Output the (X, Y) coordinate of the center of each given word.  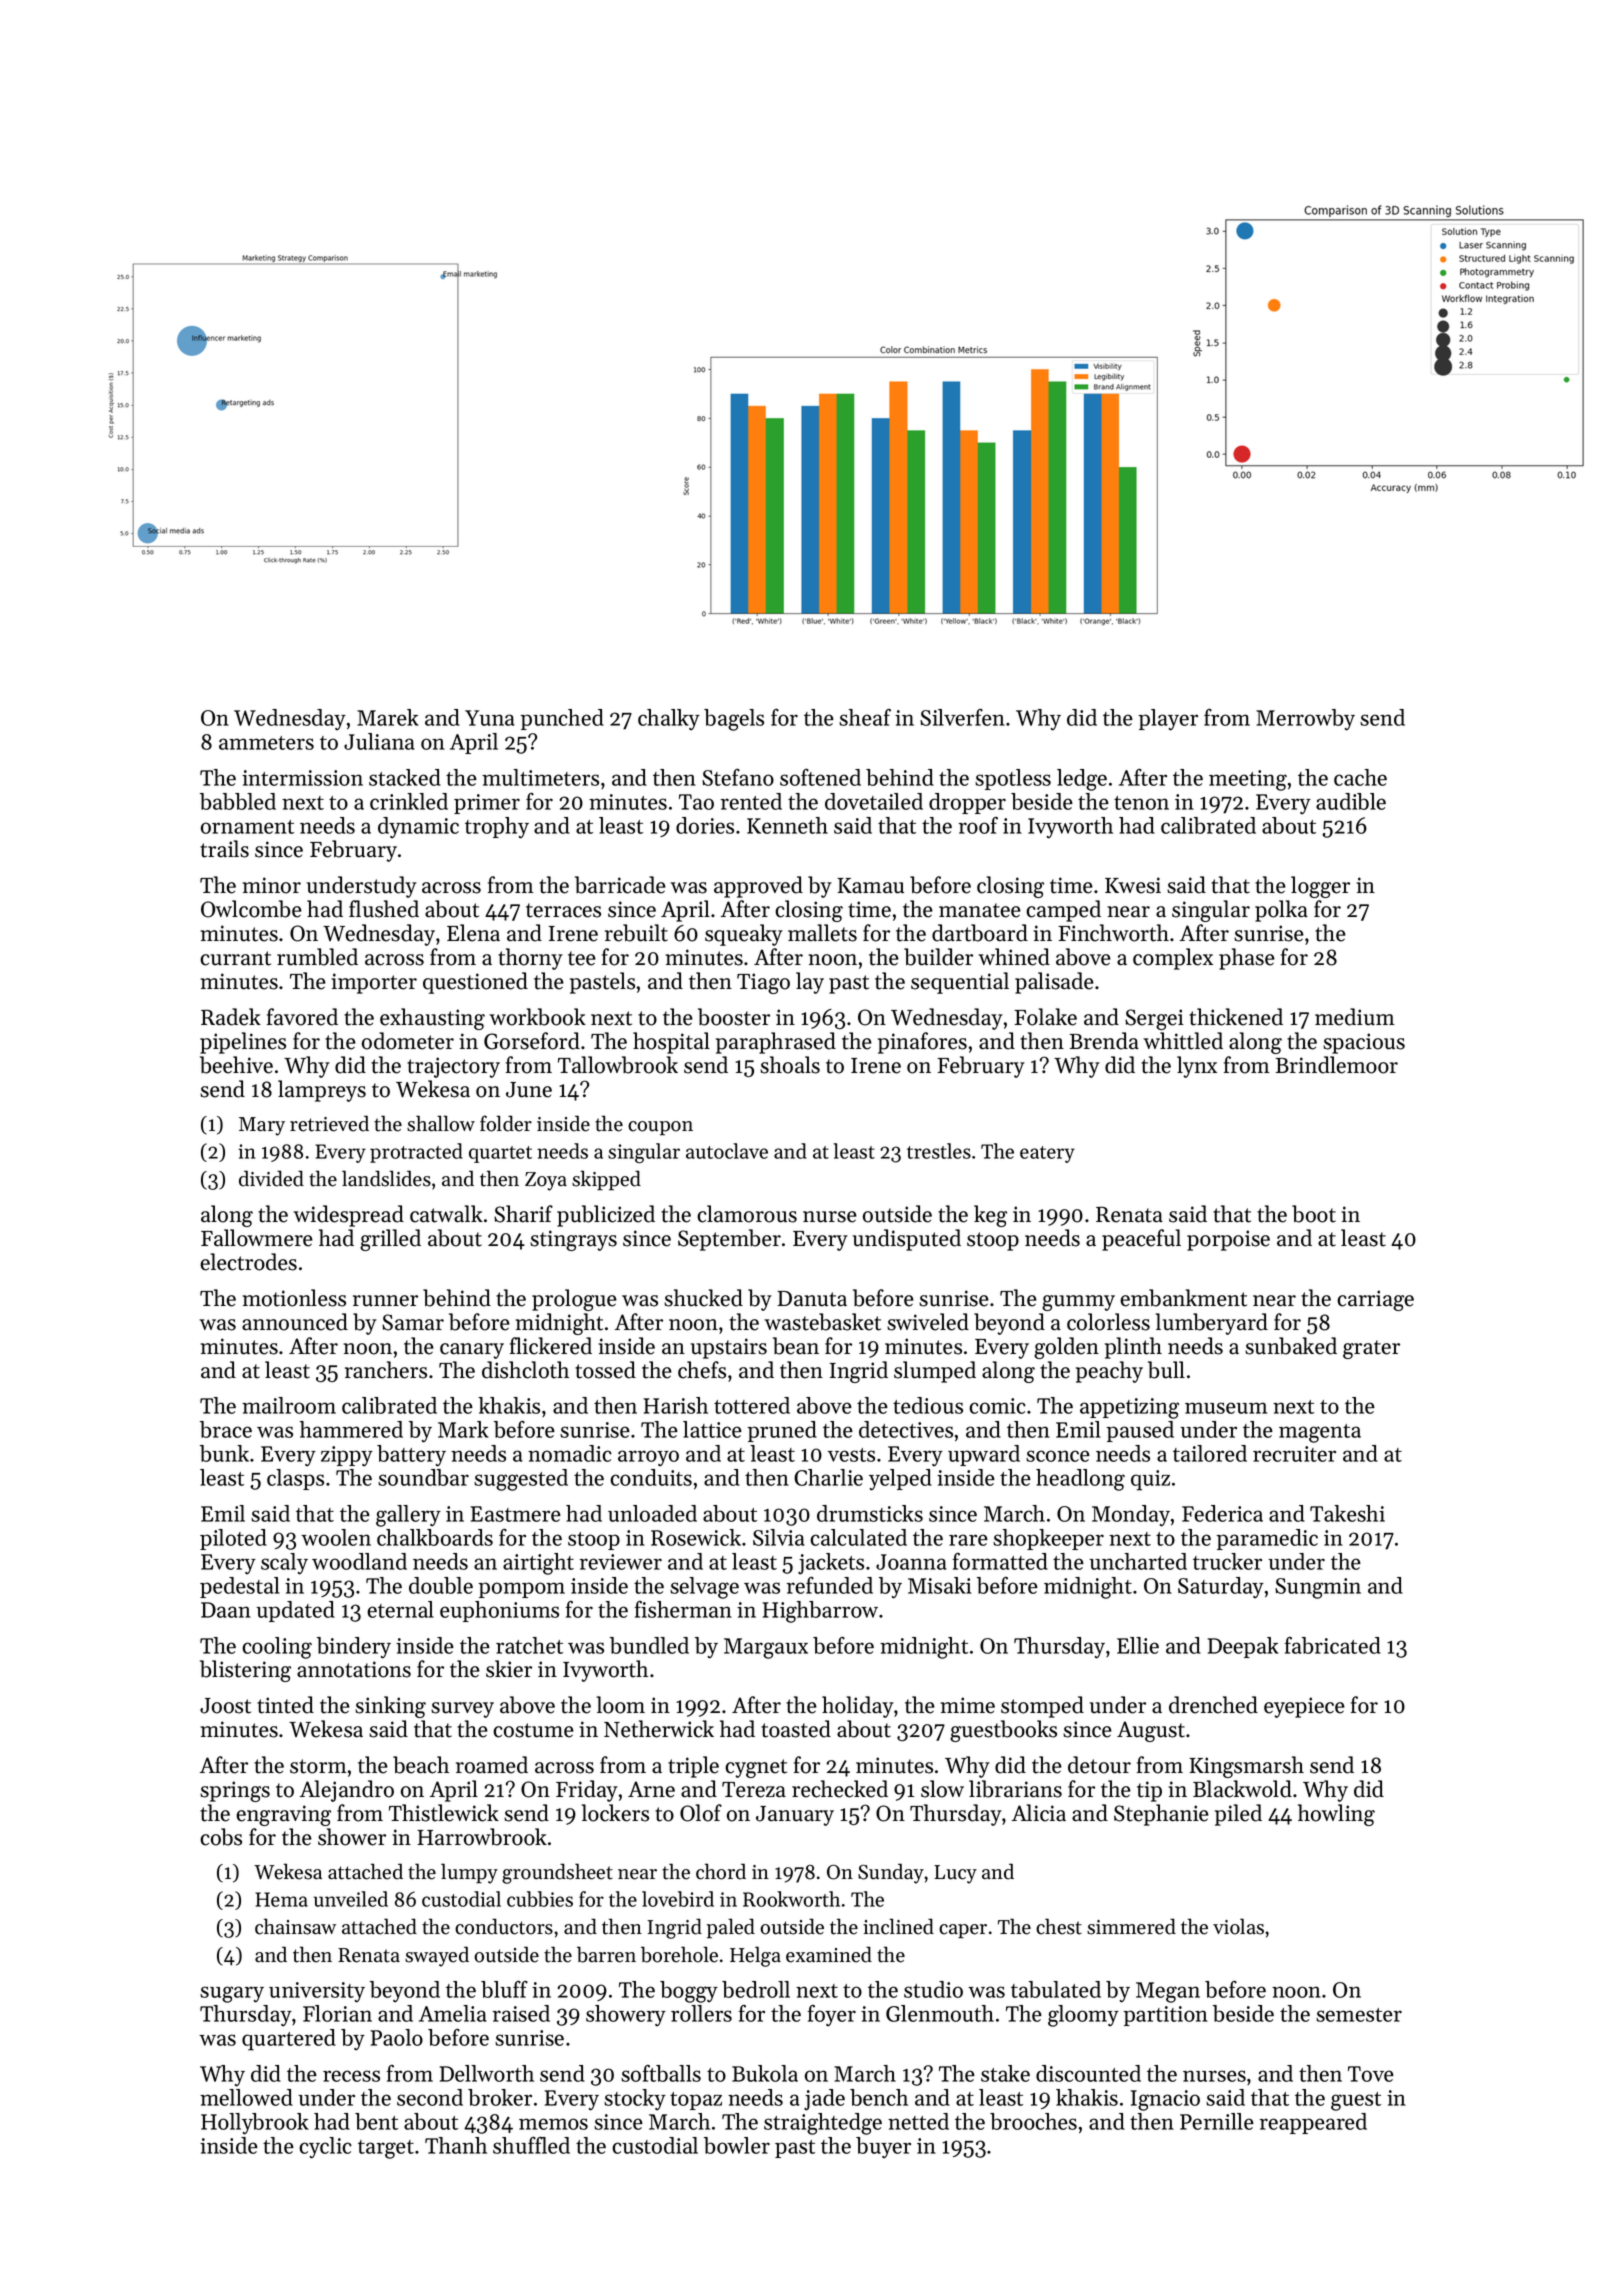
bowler (737, 2145)
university (317, 1992)
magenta (1320, 1433)
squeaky (744, 935)
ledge (1082, 780)
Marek (388, 717)
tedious (928, 1405)
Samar (413, 1322)
